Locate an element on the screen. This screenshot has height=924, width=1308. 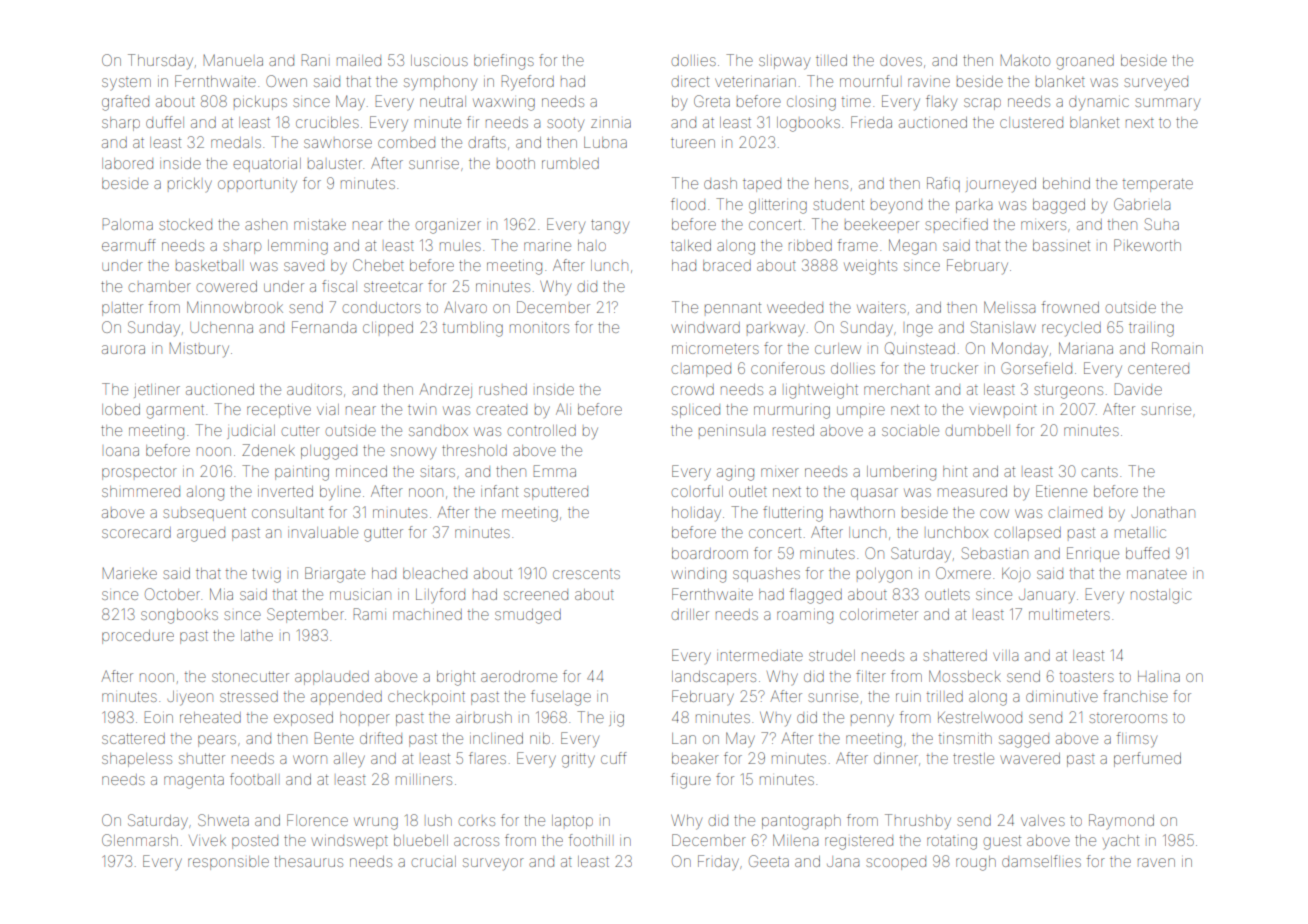
clamped is located at coordinates (701, 370).
